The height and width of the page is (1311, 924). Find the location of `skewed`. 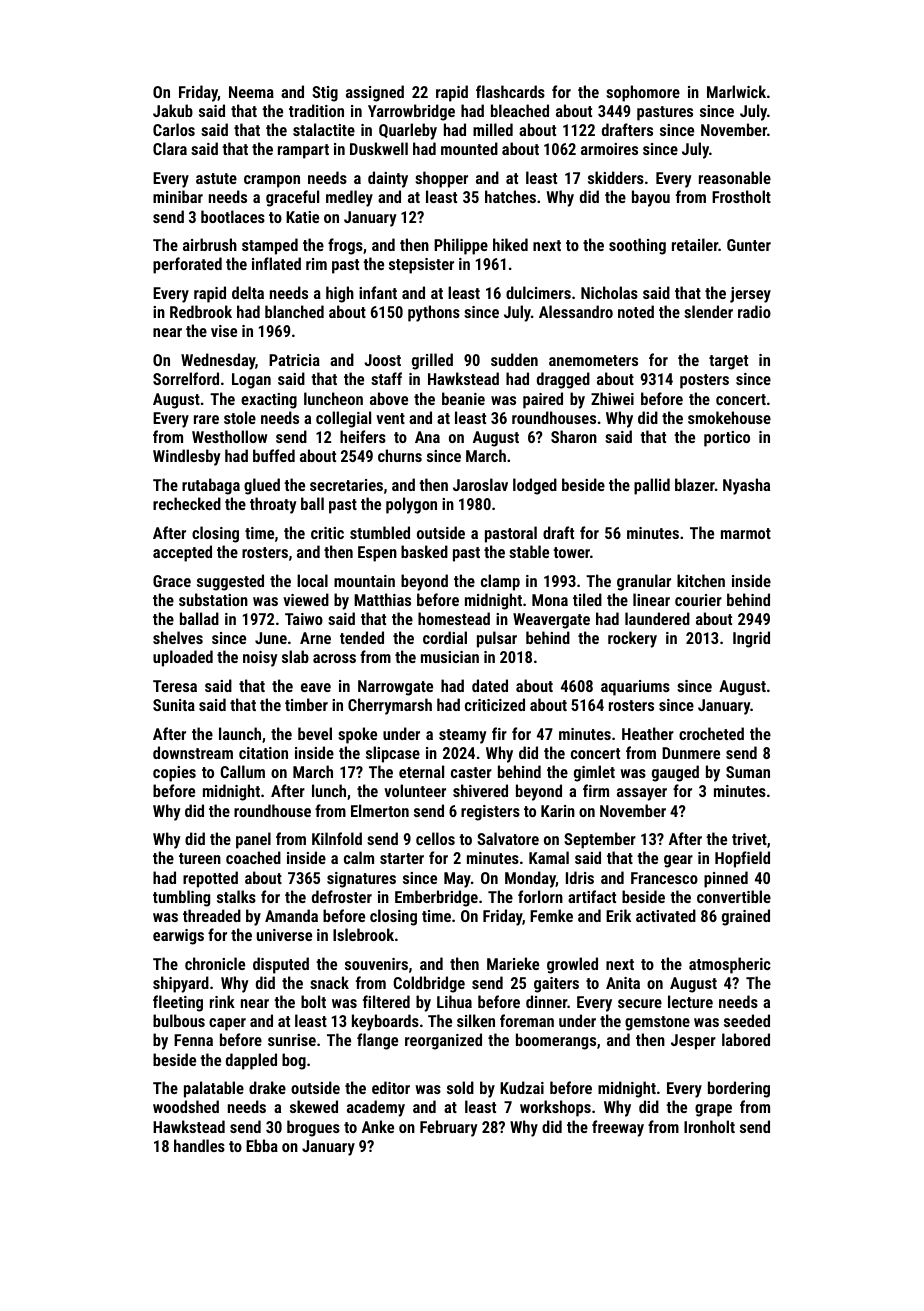

skewed is located at coordinates (314, 1106).
